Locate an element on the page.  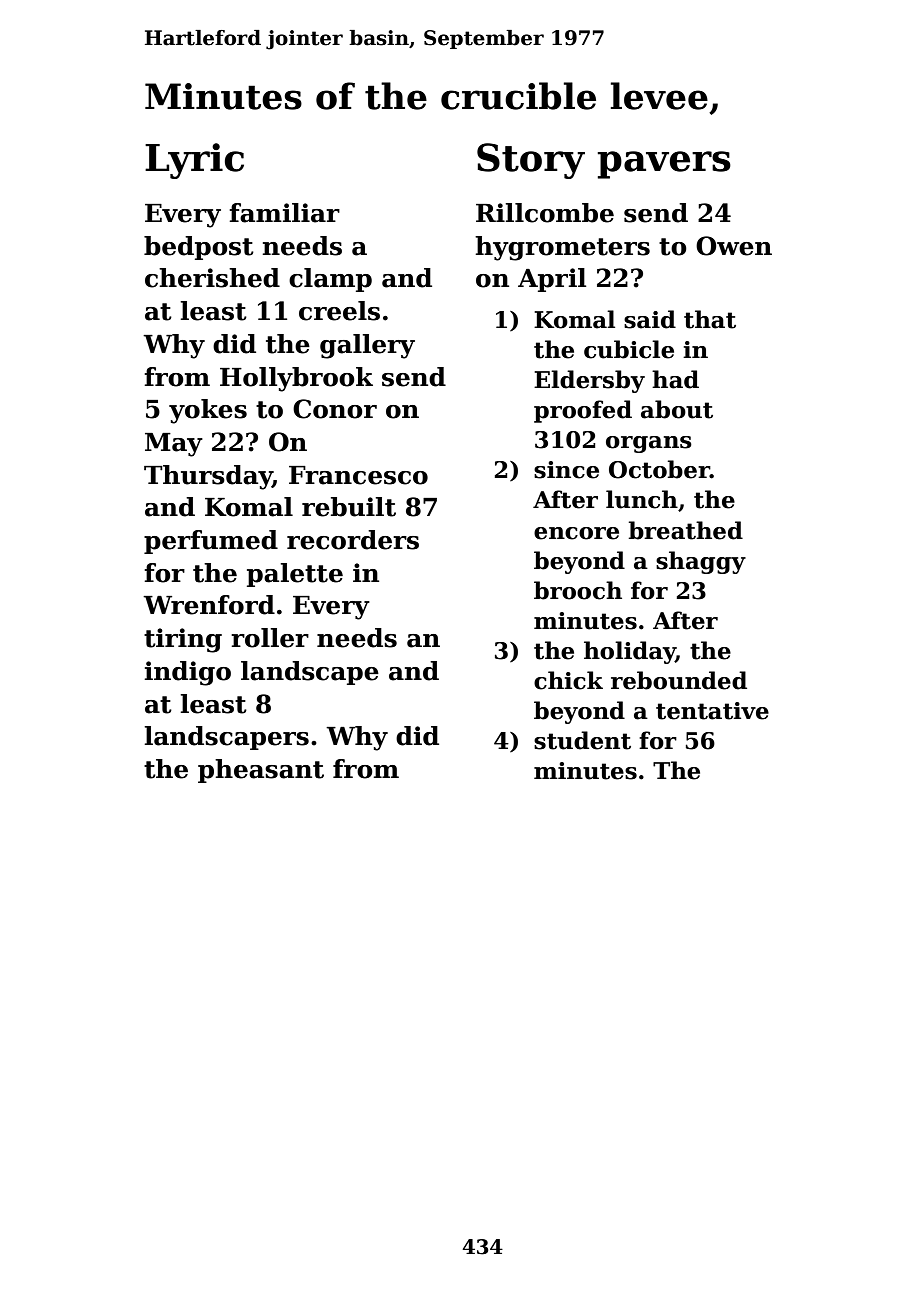
Story is located at coordinates (531, 161).
